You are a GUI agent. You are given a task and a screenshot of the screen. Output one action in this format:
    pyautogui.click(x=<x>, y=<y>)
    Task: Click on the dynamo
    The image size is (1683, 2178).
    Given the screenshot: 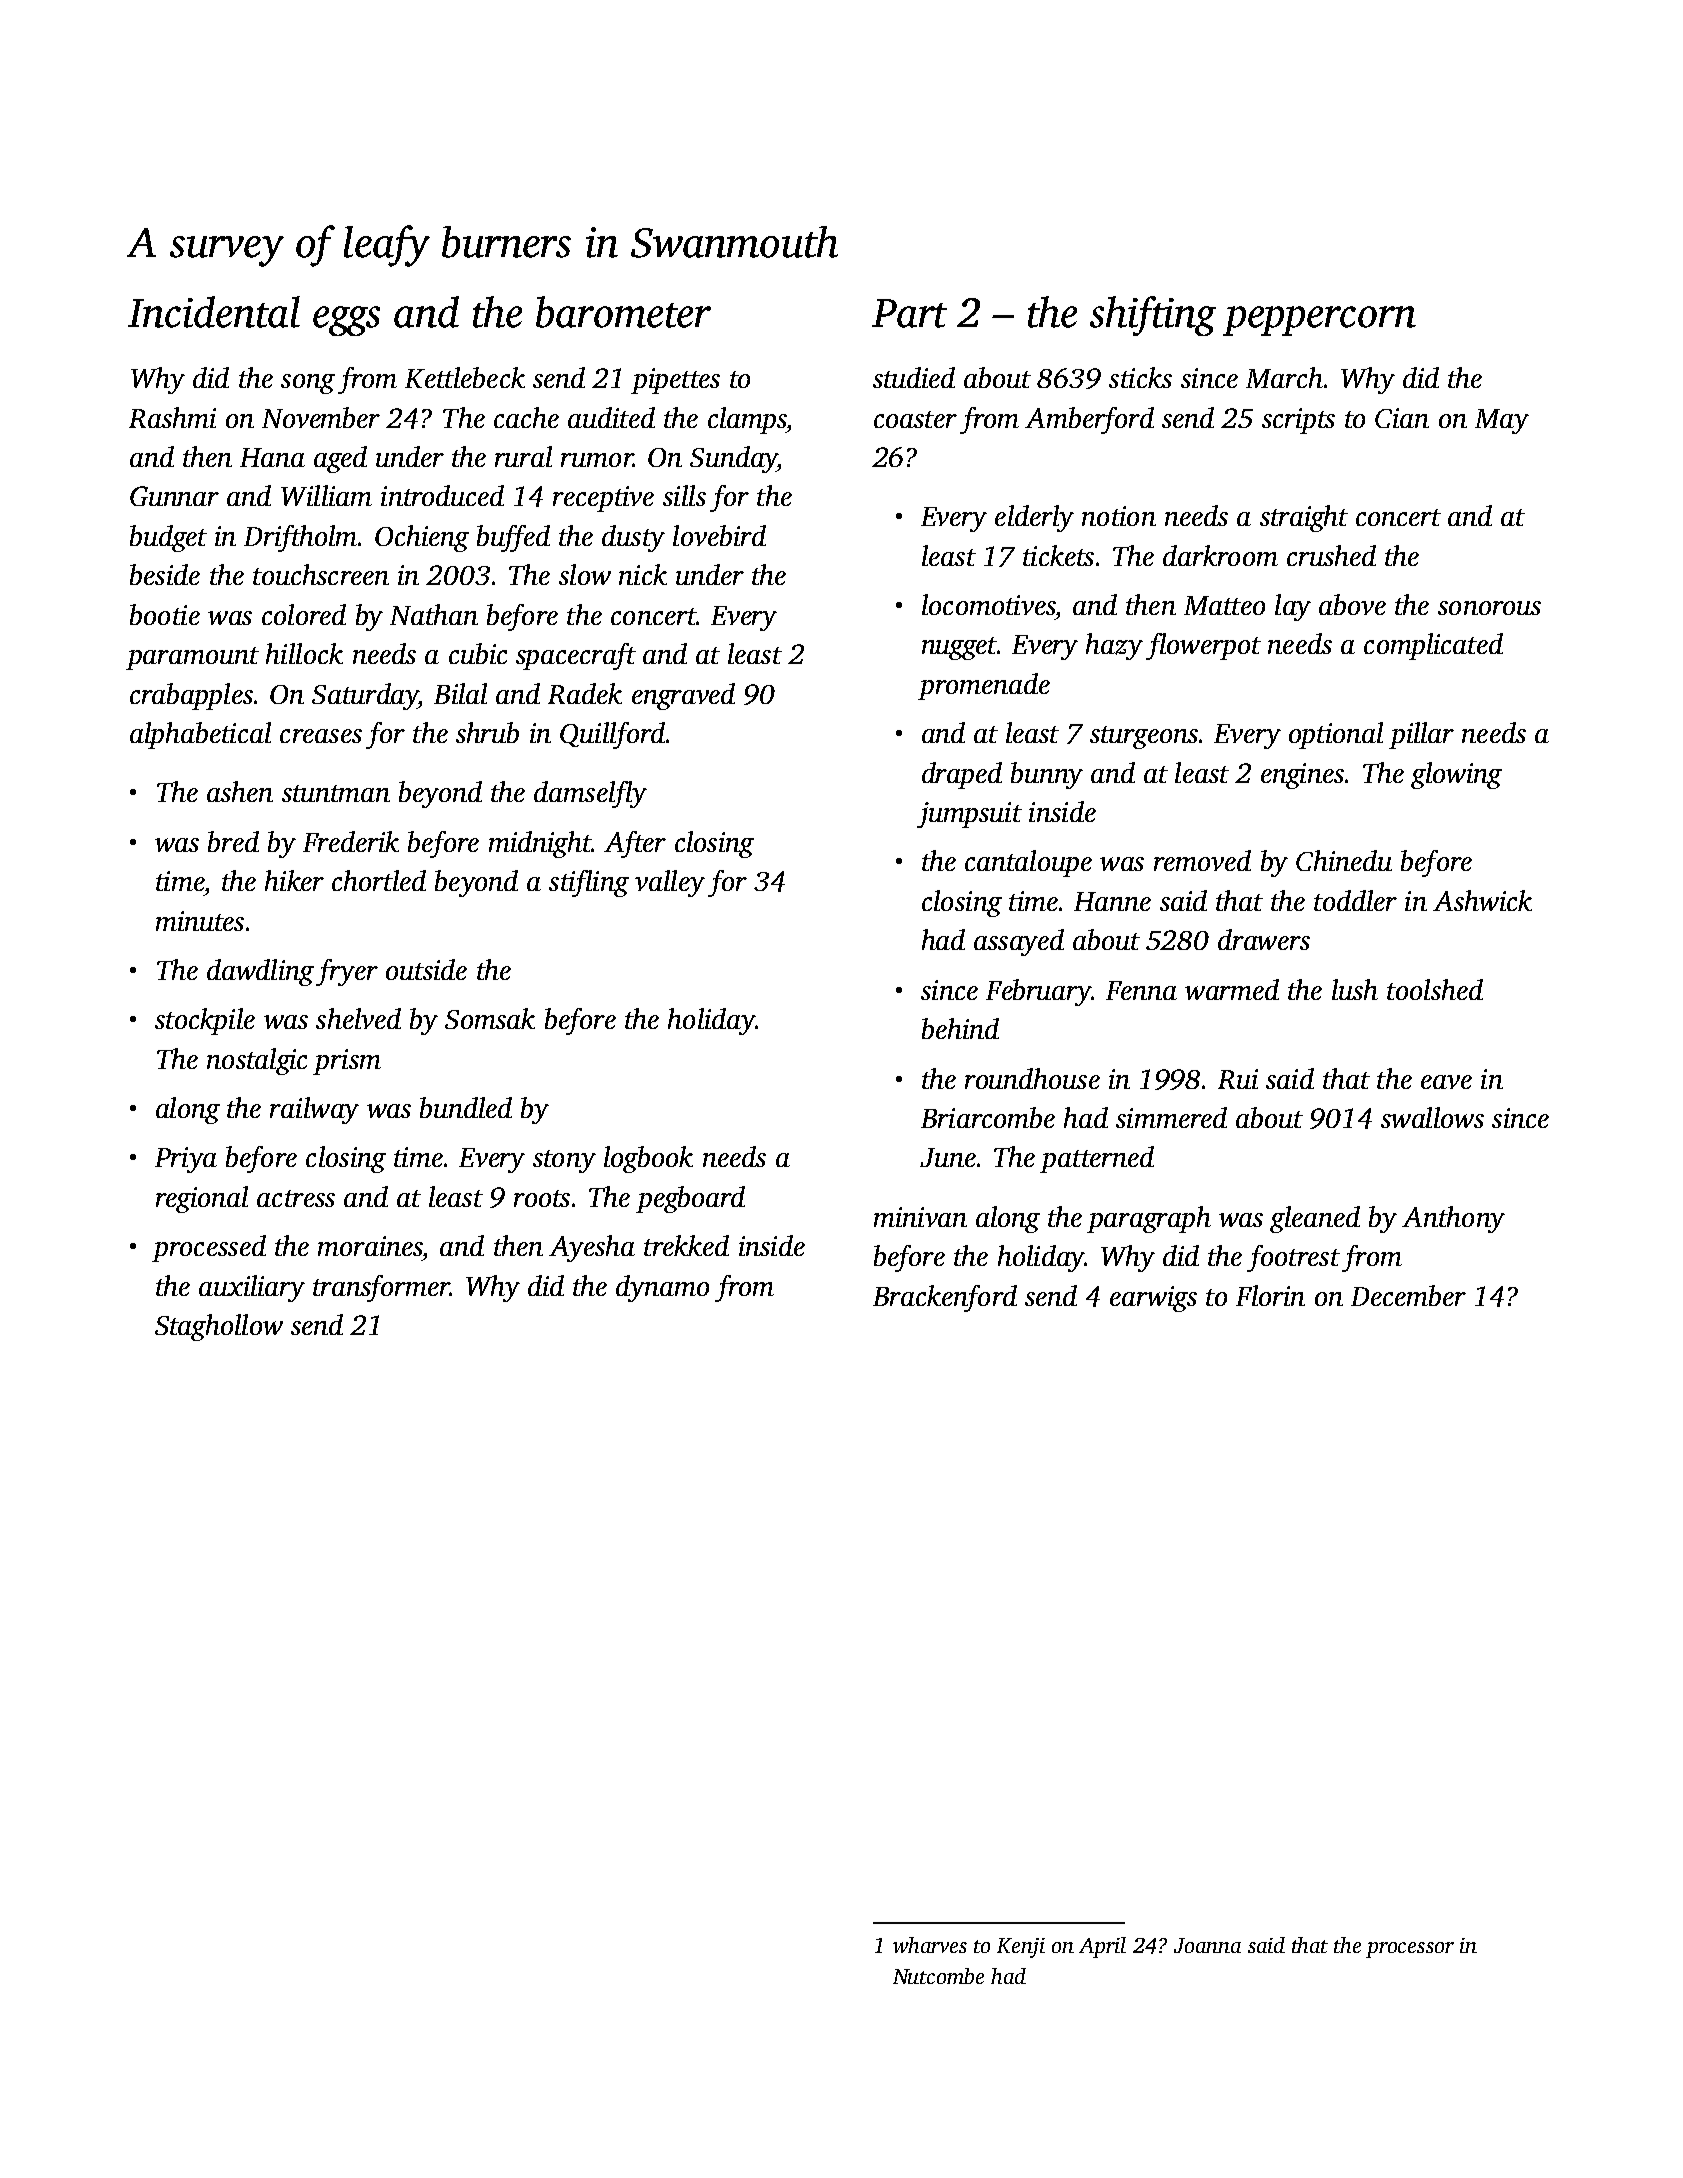 What is the action you would take?
    pyautogui.click(x=662, y=1288)
